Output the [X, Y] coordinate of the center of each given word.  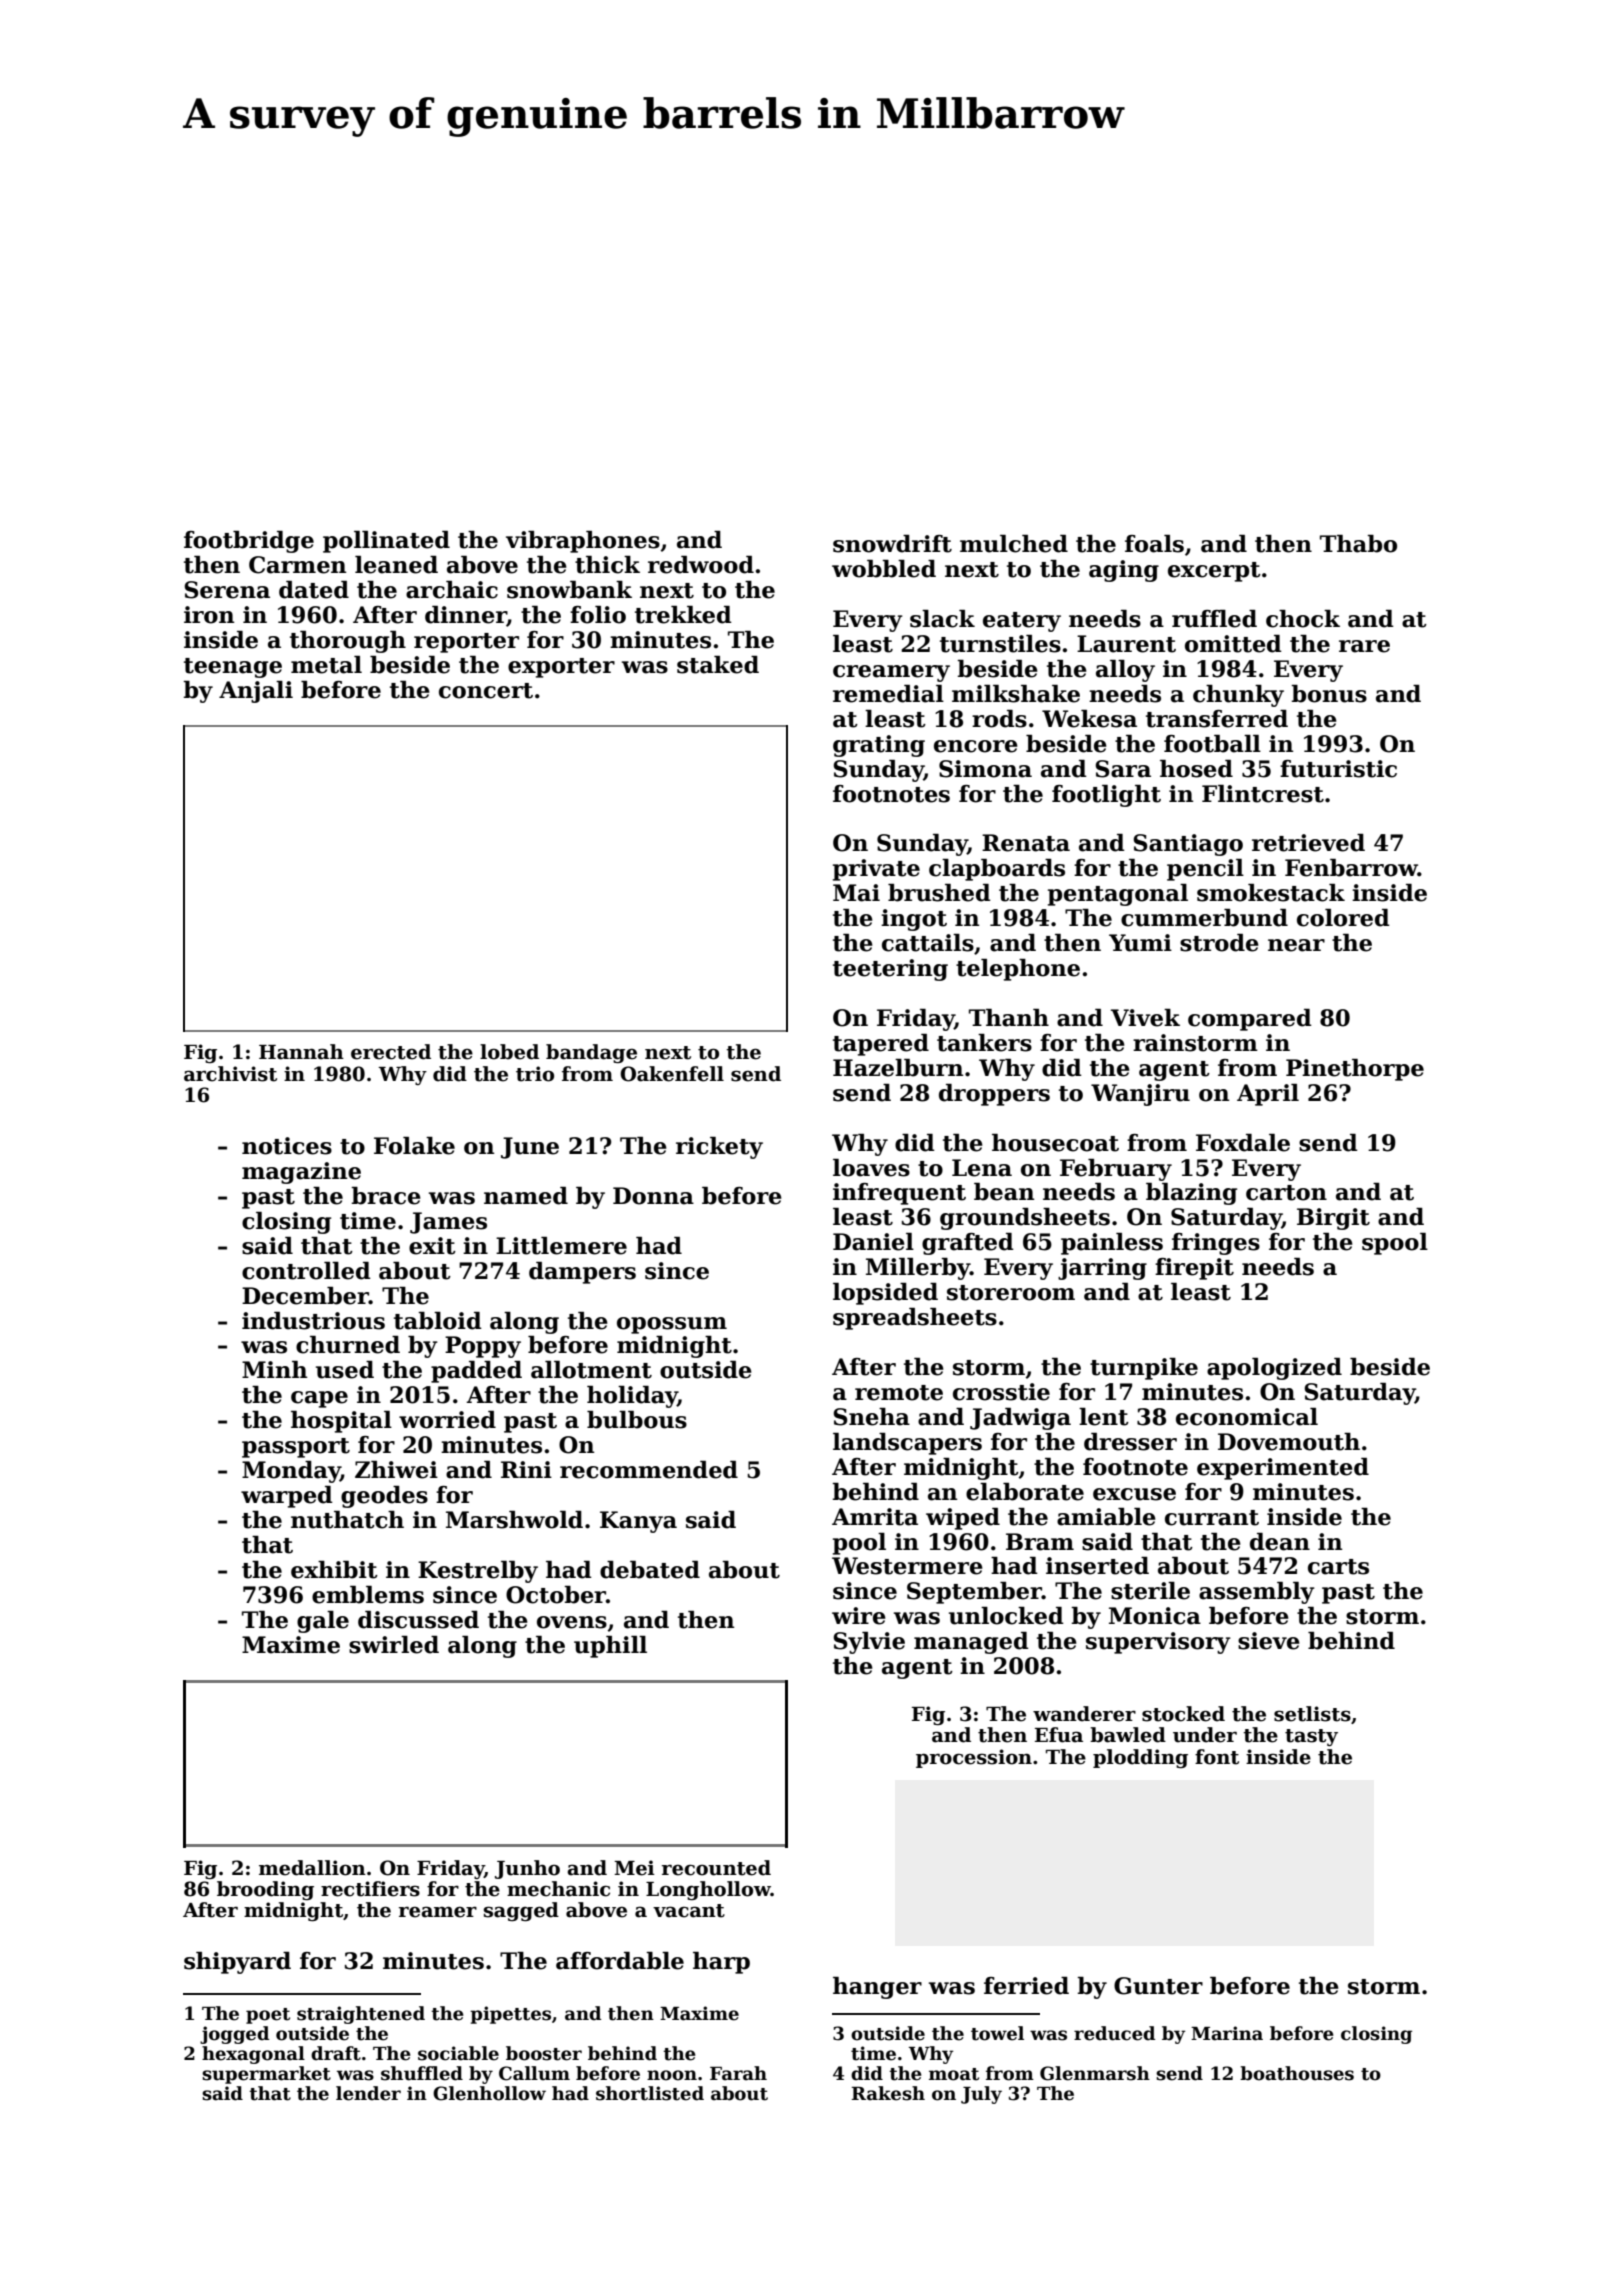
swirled [394, 1645]
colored [1343, 918]
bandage [591, 1053]
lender [368, 2093]
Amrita [875, 1517]
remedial [888, 694]
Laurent [1126, 644]
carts [1338, 1567]
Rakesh [888, 2093]
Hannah [301, 1052]
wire [859, 1616]
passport [296, 1448]
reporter [466, 643]
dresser [1130, 1442]
